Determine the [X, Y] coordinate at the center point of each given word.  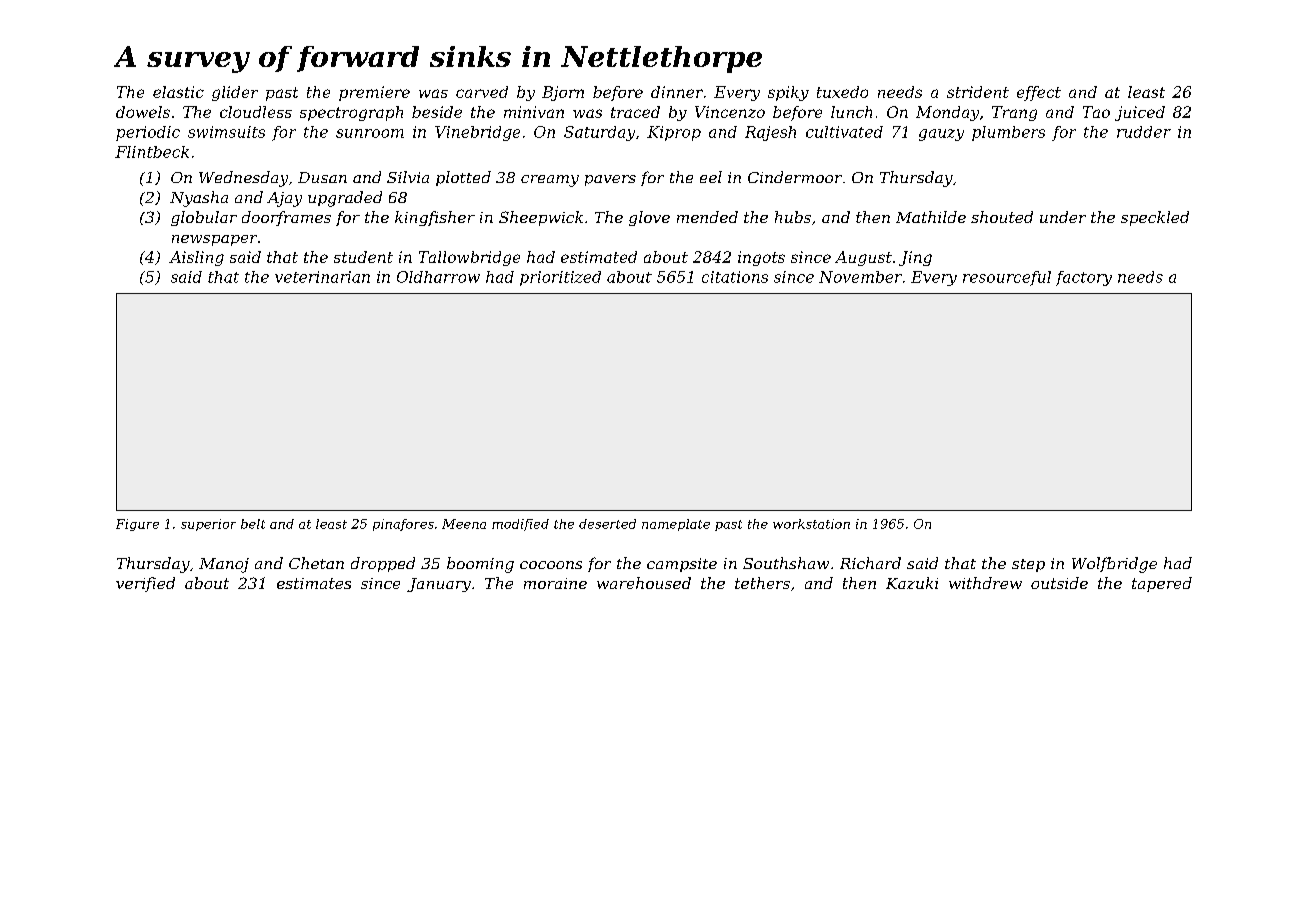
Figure [137, 525]
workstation [811, 524]
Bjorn [563, 93]
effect [1039, 93]
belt [253, 524]
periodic [148, 133]
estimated [599, 257]
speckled [1155, 218]
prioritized [560, 278]
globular [204, 218]
